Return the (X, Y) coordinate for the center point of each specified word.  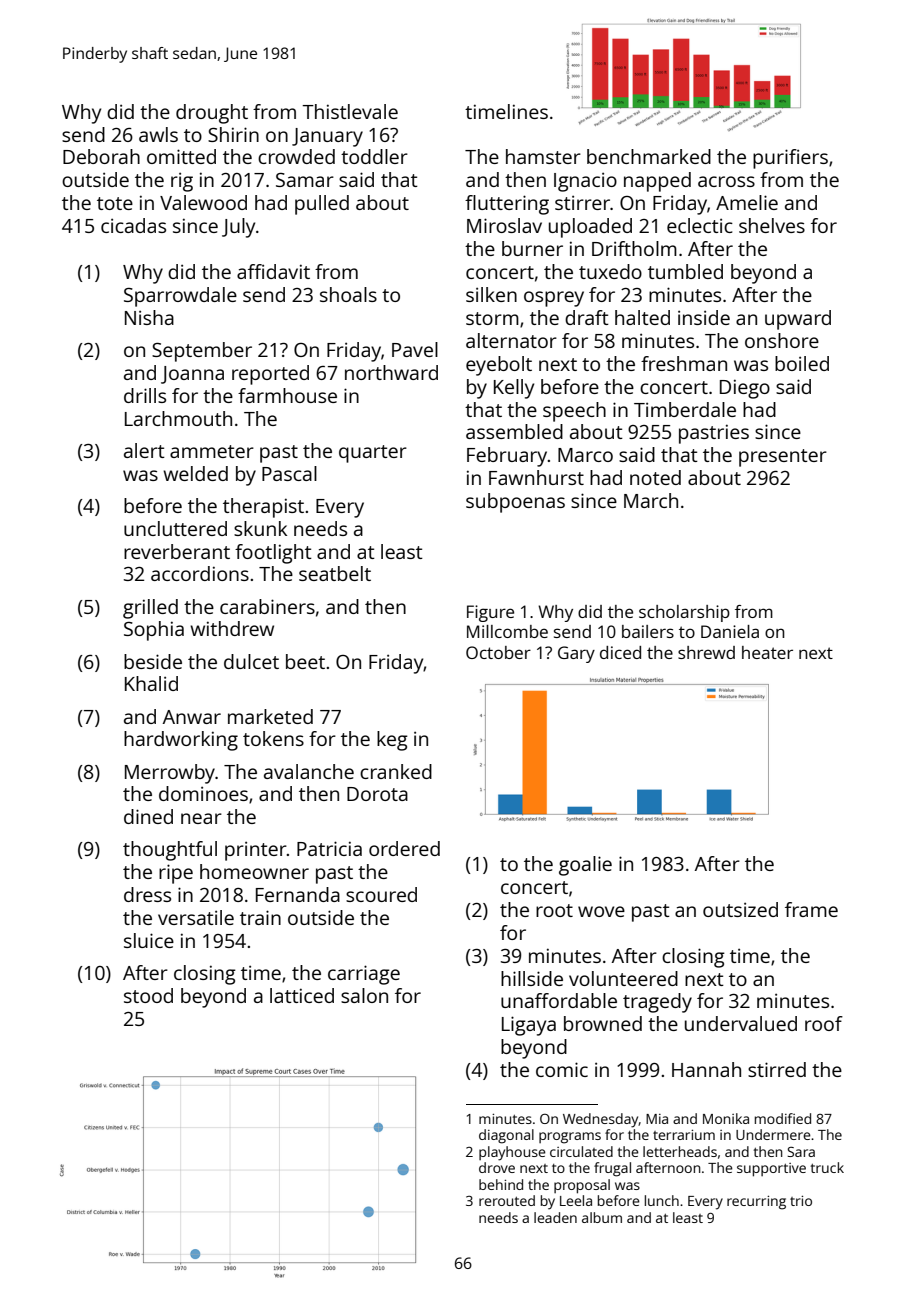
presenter (783, 458)
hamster (543, 156)
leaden (555, 1217)
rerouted (507, 1200)
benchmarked (649, 156)
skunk (260, 528)
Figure (490, 613)
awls (158, 134)
